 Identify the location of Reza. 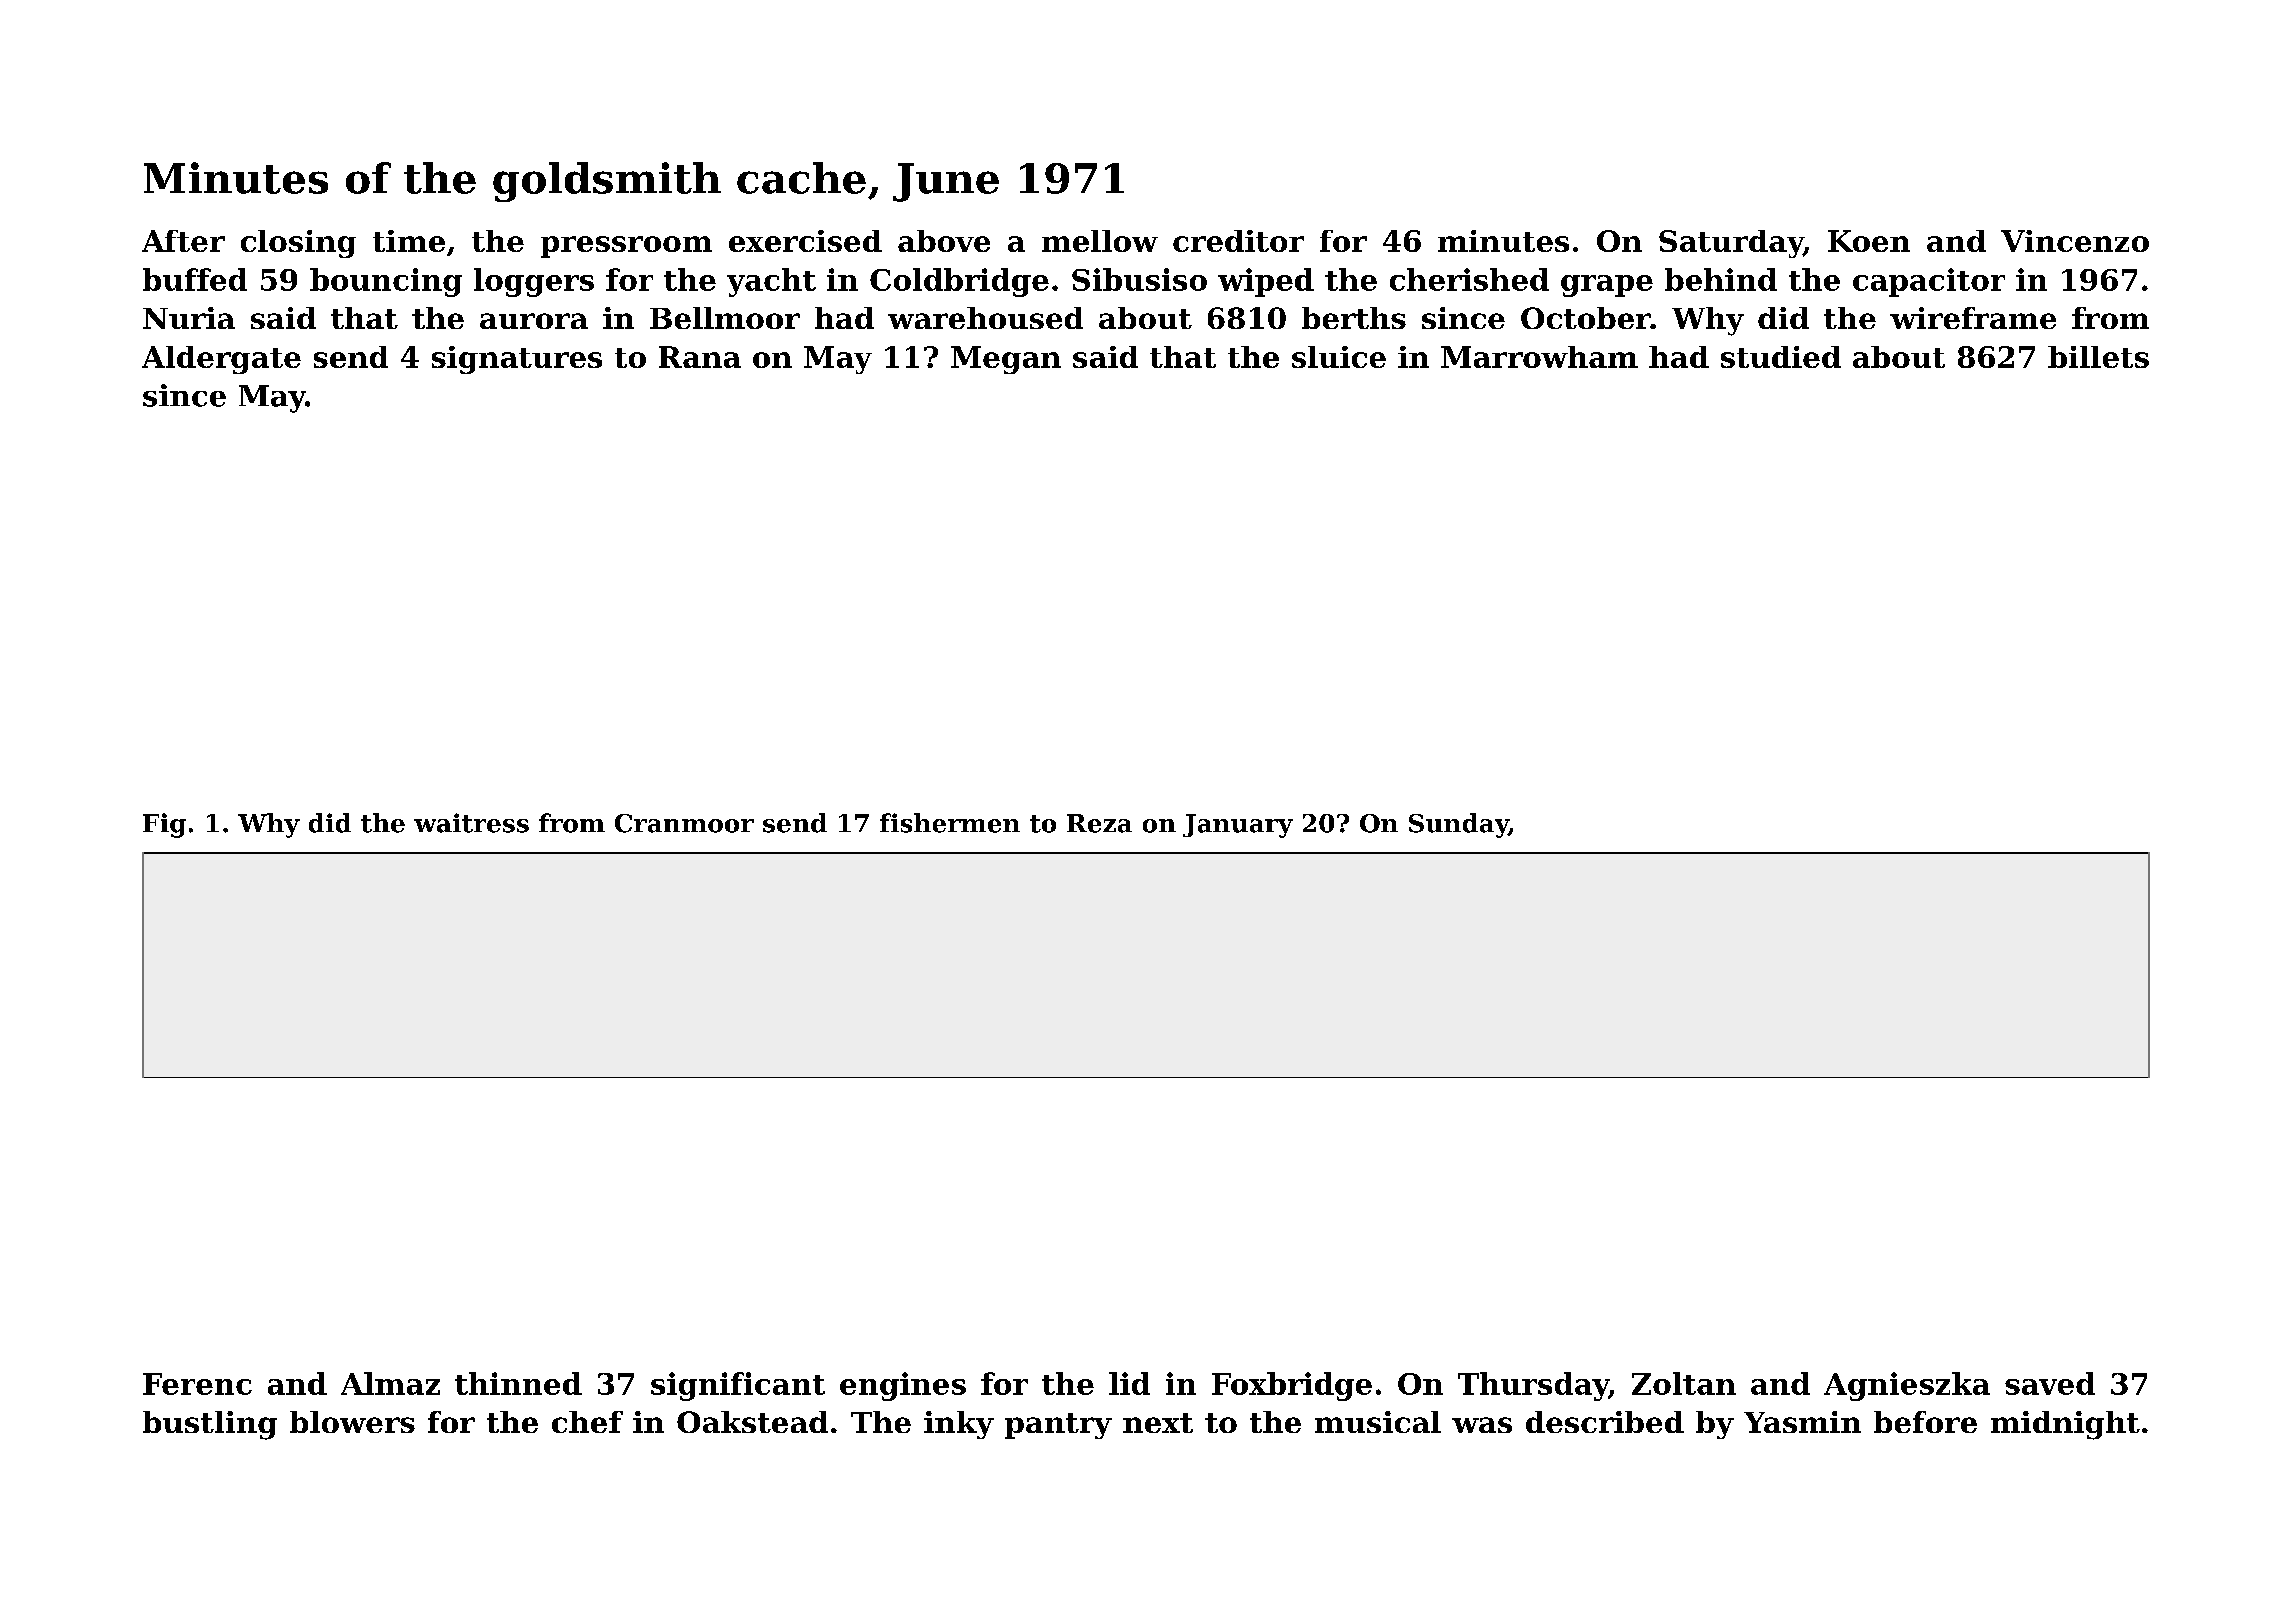
(1099, 823).
